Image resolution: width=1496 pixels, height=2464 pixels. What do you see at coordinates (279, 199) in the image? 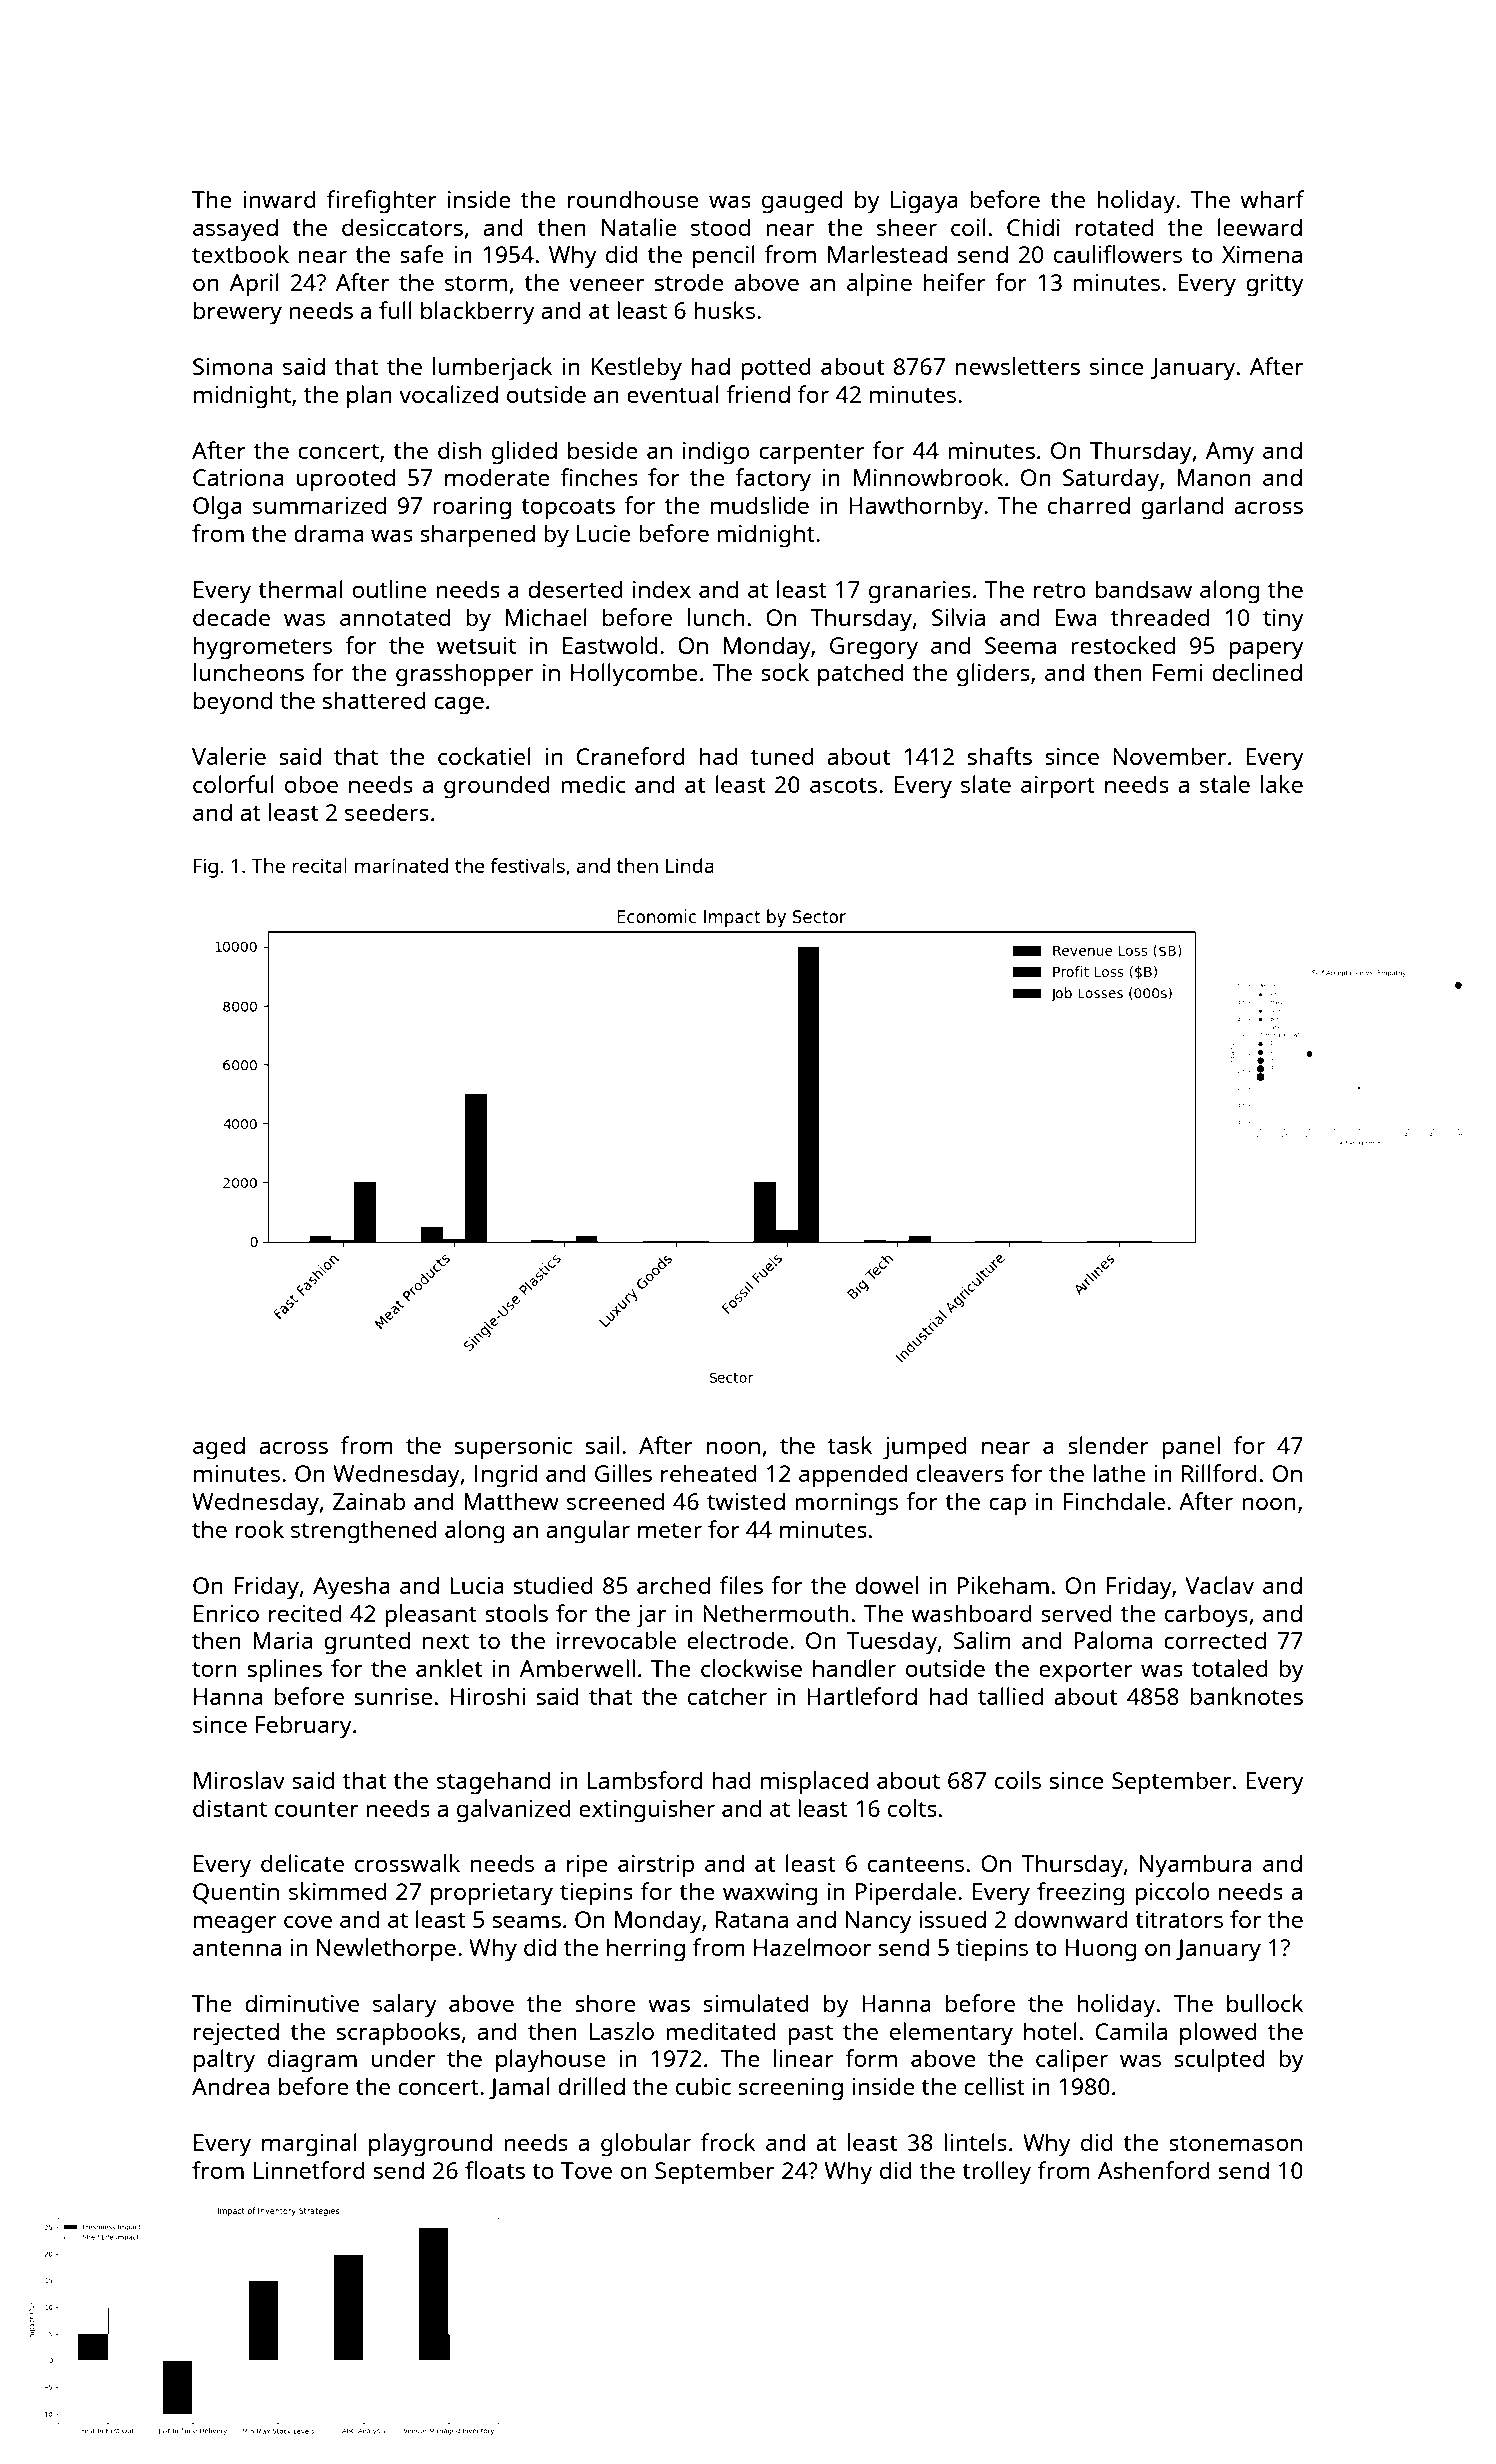
I see `inward` at bounding box center [279, 199].
